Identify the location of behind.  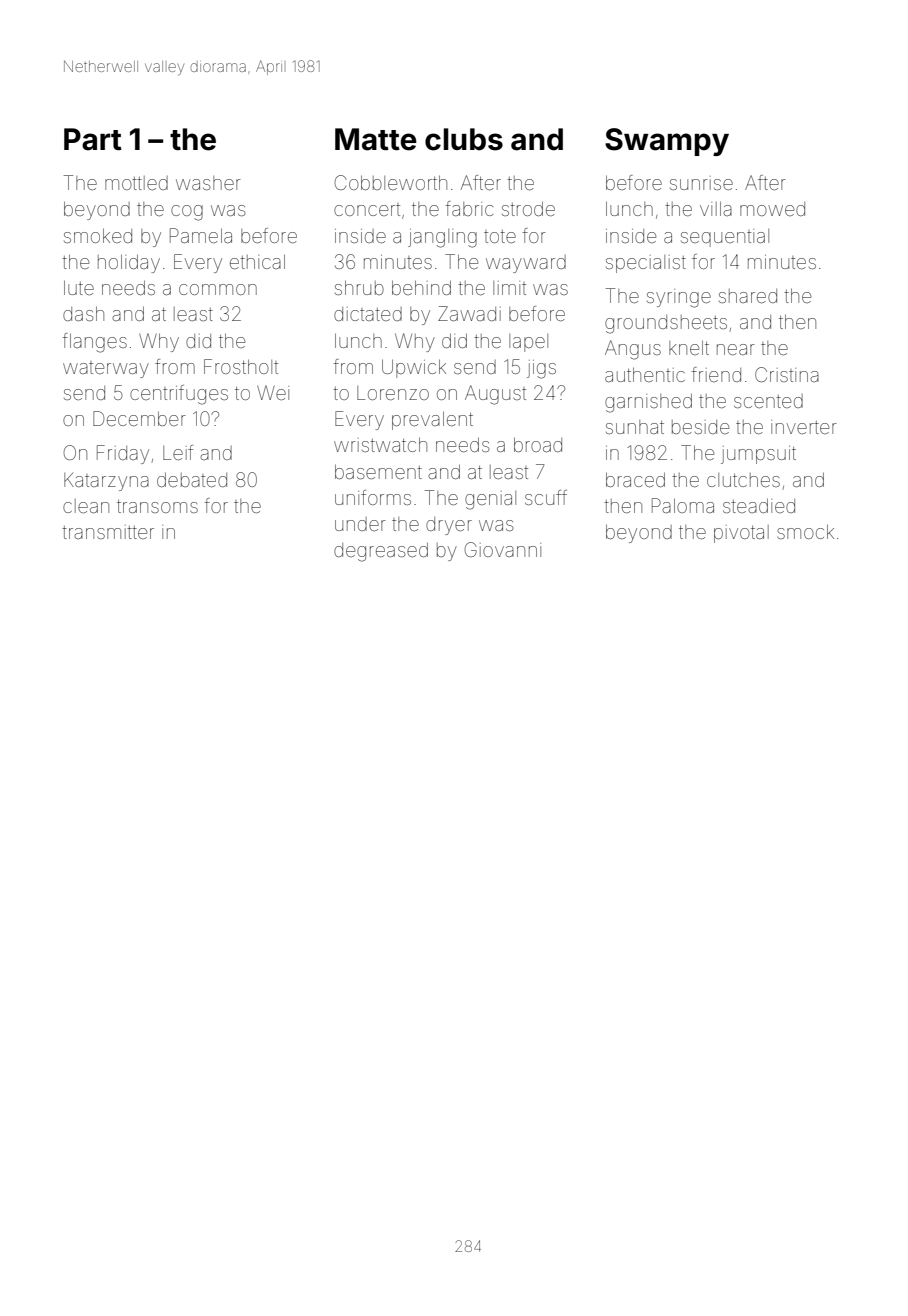
(421, 287).
